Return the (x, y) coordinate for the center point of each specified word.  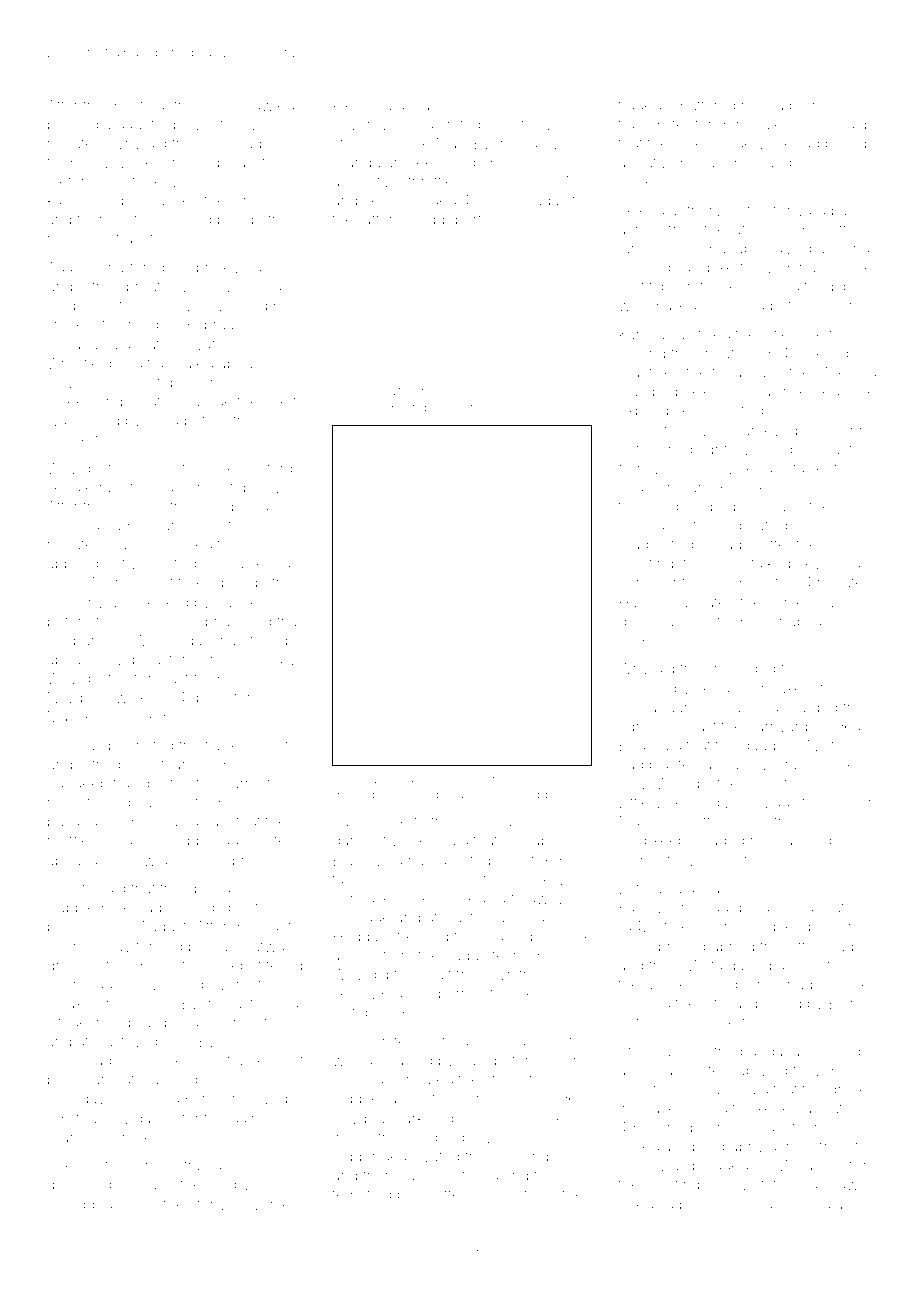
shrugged (79, 1206)
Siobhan (211, 621)
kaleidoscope (93, 202)
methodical (656, 267)
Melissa (851, 372)
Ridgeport (448, 221)
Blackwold (368, 860)
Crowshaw (192, 305)
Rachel (239, 602)
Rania (180, 821)
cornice (844, 985)
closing (495, 1196)
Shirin (856, 688)
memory (485, 392)
